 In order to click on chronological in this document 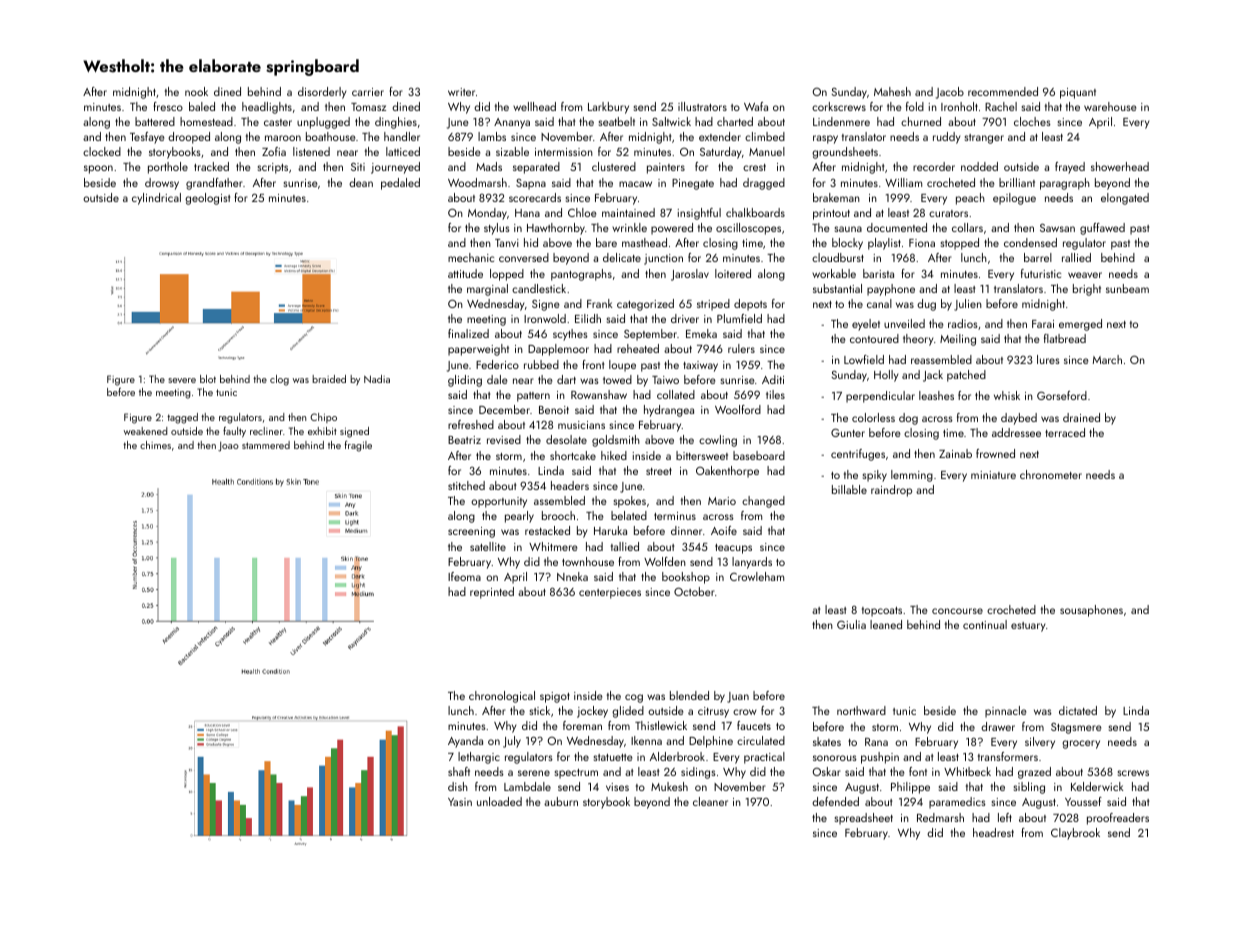, I will do `click(502, 697)`.
